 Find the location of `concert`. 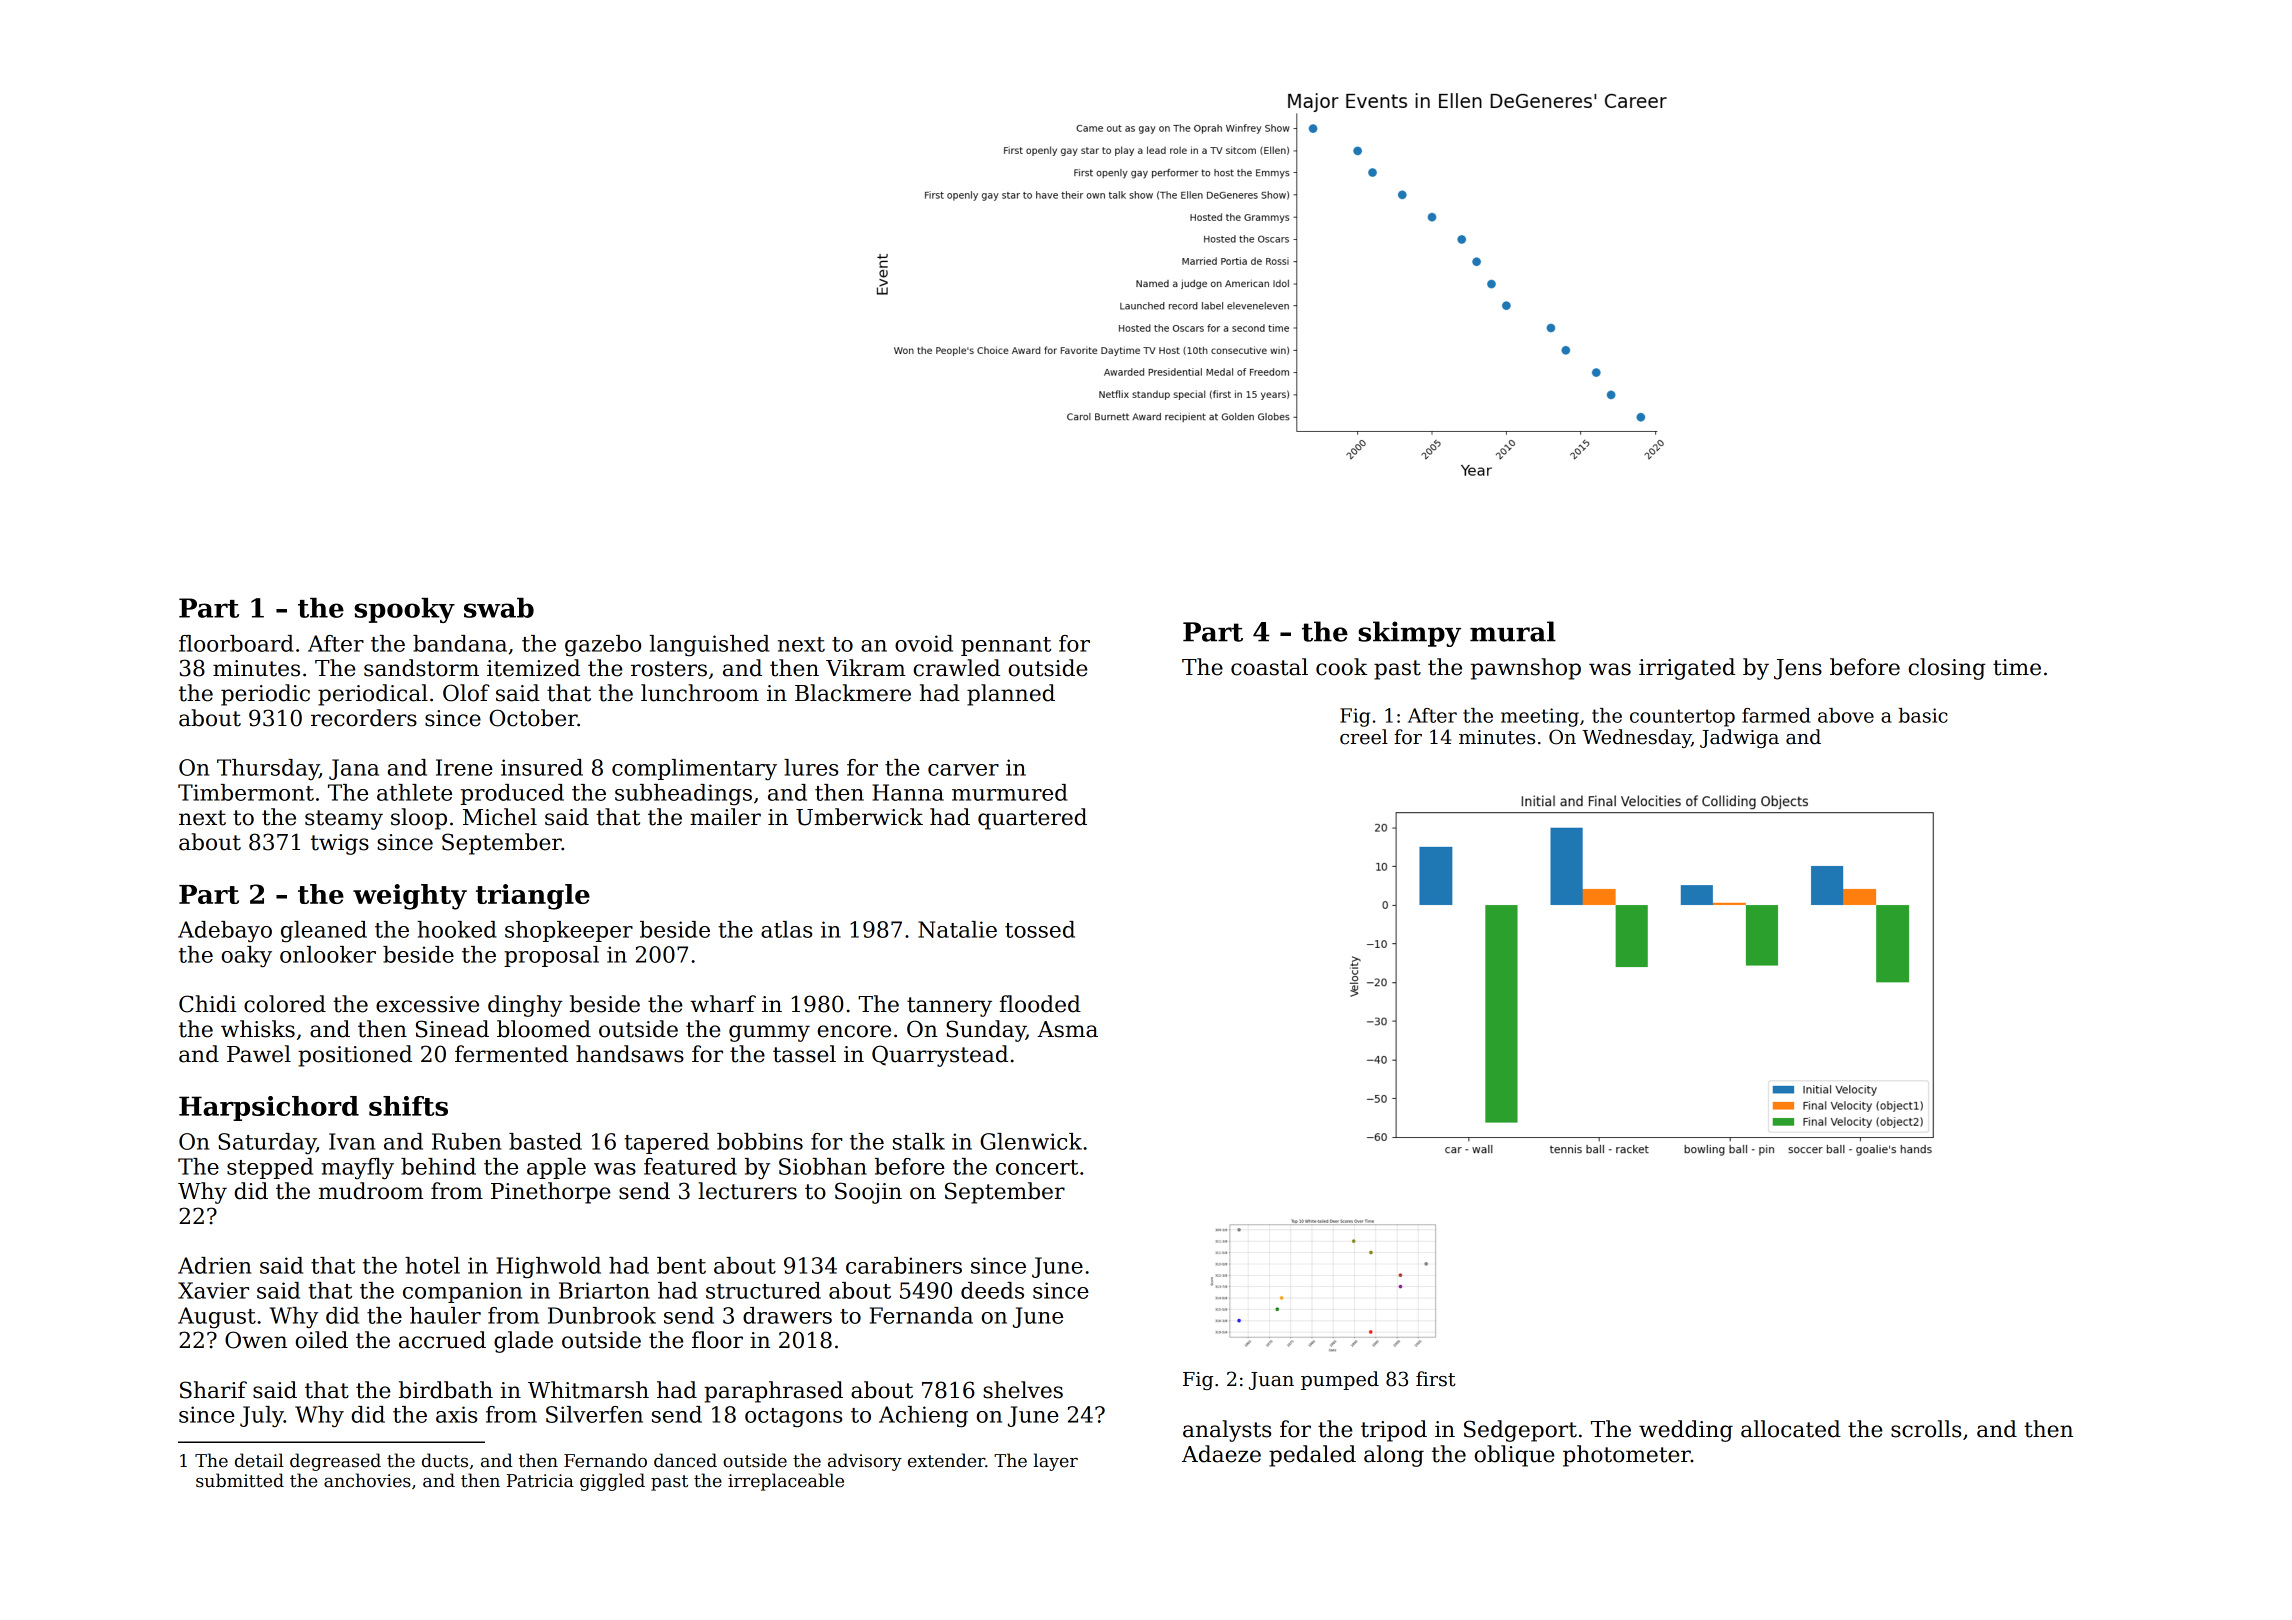

concert is located at coordinates (1037, 1167).
